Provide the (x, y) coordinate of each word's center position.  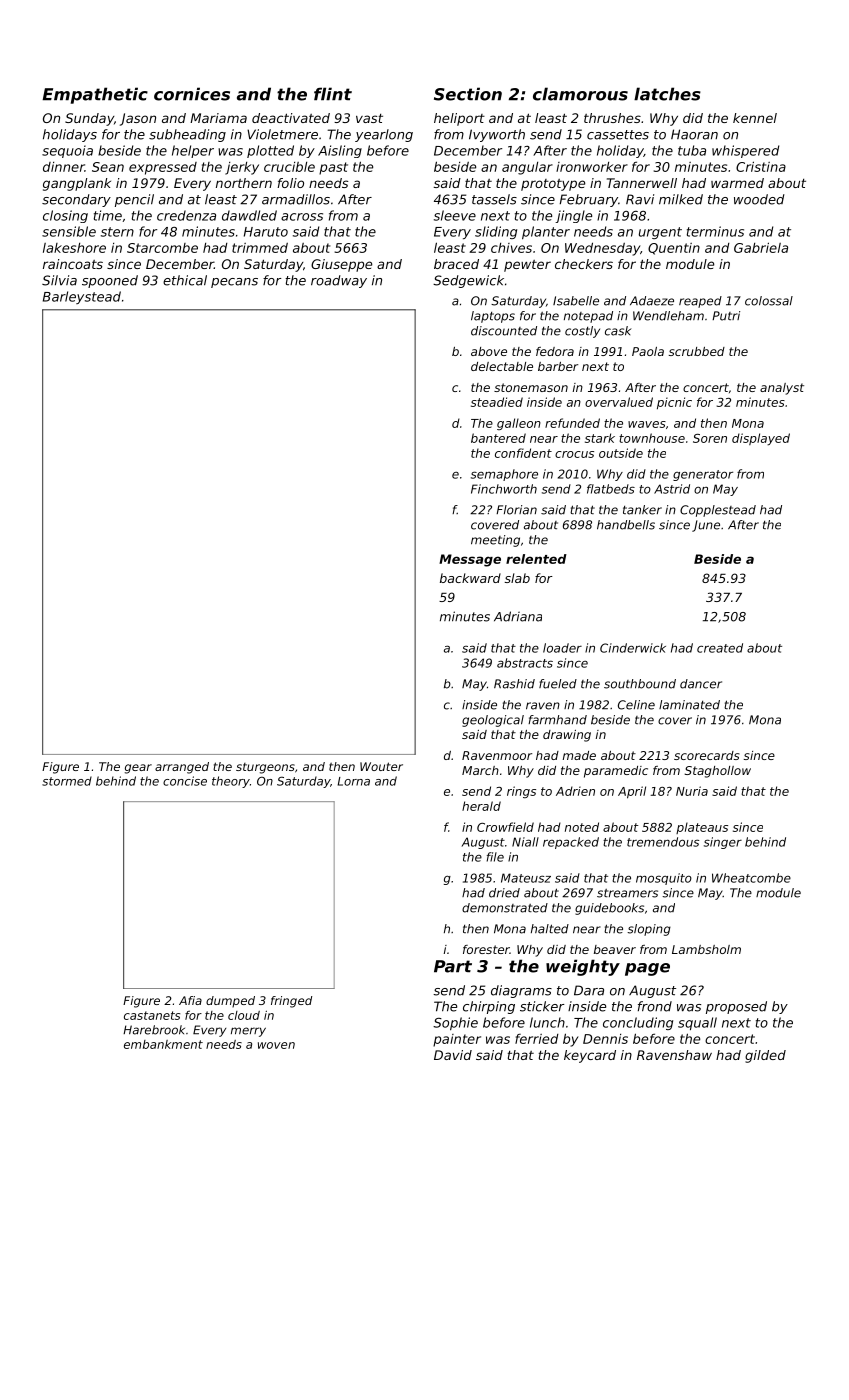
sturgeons (265, 768)
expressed (163, 168)
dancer (701, 684)
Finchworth (504, 489)
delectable (502, 366)
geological (493, 721)
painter (457, 1040)
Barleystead (82, 297)
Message (470, 560)
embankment (163, 1044)
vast (369, 118)
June (706, 526)
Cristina (761, 166)
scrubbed (697, 351)
